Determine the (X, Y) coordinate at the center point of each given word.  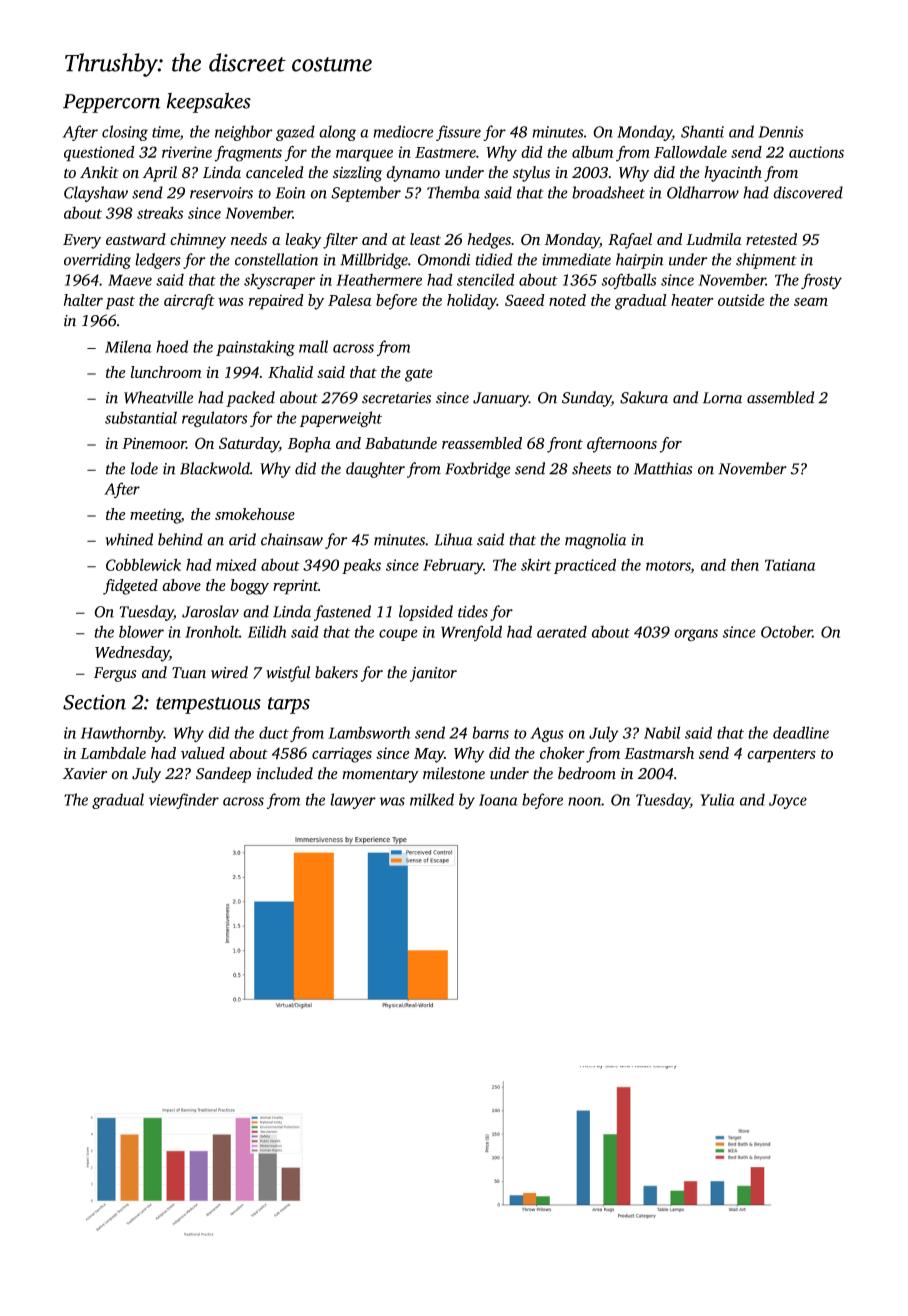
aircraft (189, 302)
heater (692, 300)
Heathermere (379, 279)
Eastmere (445, 152)
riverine (187, 152)
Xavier (85, 774)
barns (490, 732)
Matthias (662, 468)
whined (129, 539)
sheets (591, 468)
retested (771, 239)
